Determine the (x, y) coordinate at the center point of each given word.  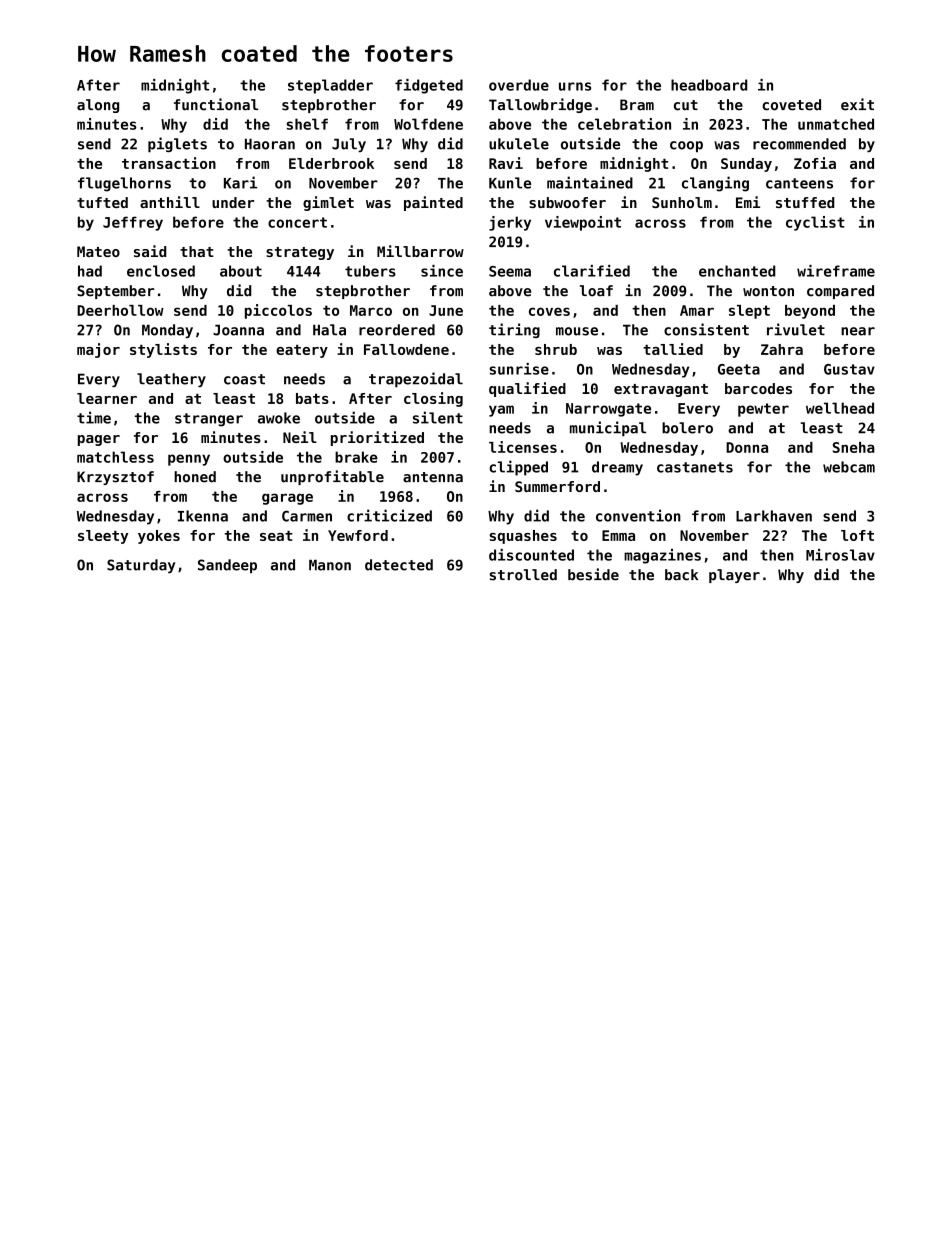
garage (287, 499)
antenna (433, 477)
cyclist (815, 223)
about (241, 271)
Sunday (746, 165)
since (442, 271)
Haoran (270, 144)
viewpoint (583, 223)
